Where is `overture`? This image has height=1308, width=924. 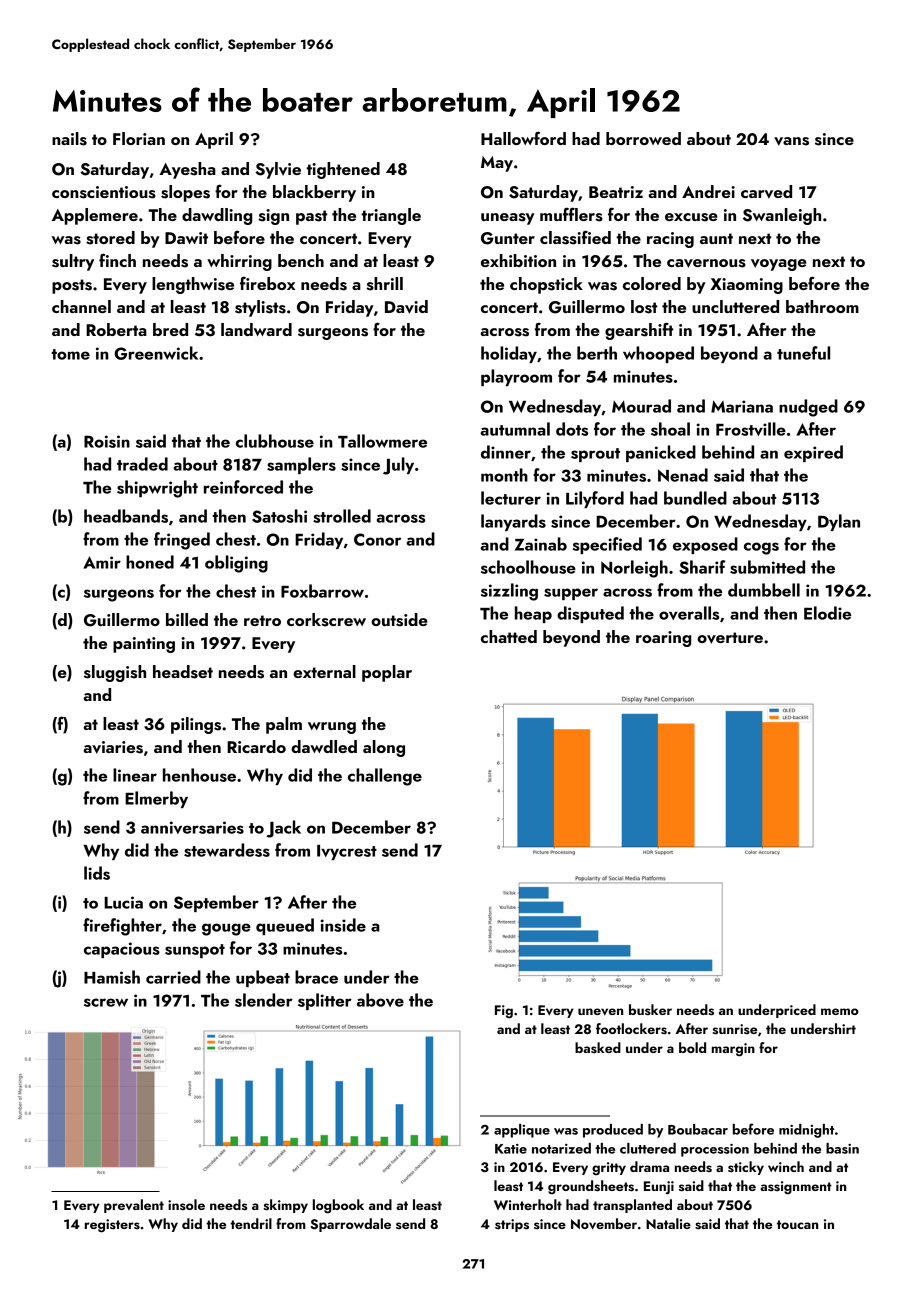 overture is located at coordinates (730, 638).
